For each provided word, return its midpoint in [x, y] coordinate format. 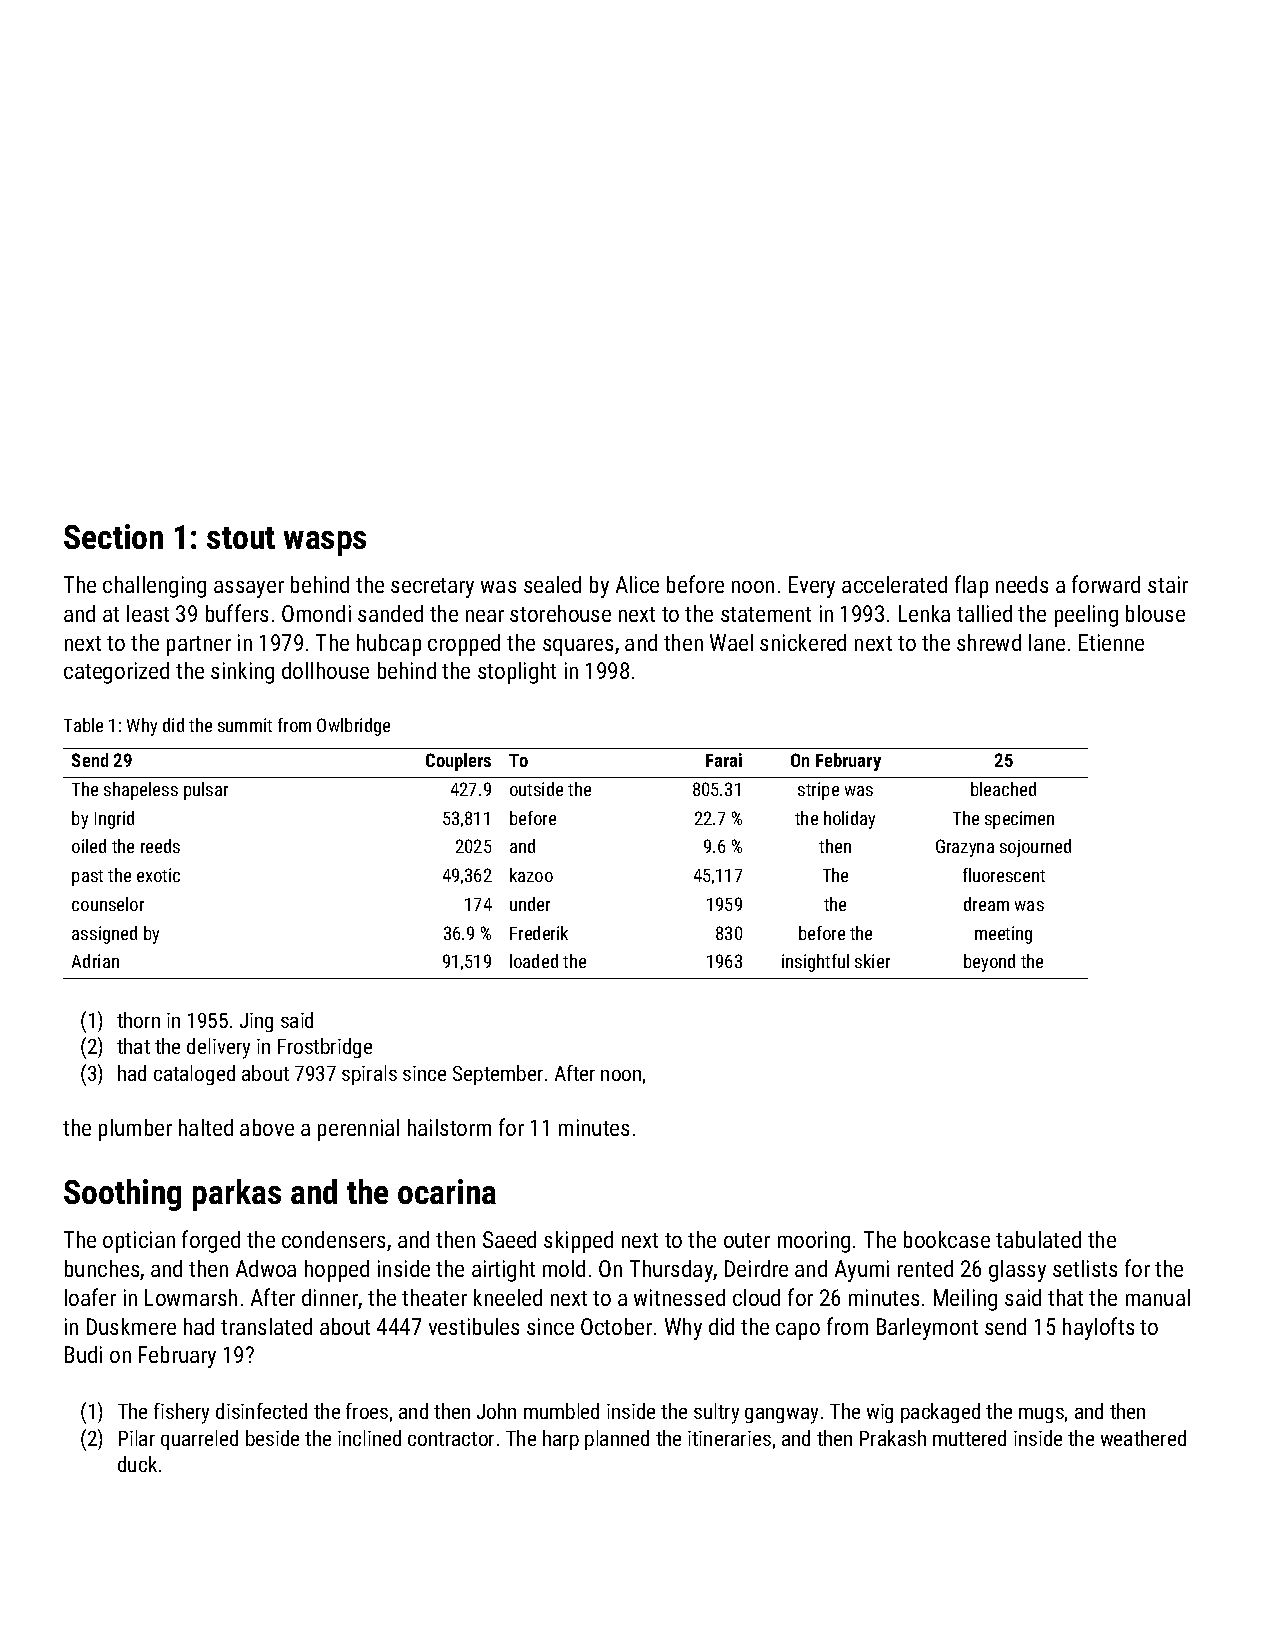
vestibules [474, 1326]
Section [113, 536]
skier [872, 961]
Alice [637, 584]
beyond [989, 963]
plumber [135, 1130]
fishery [181, 1413]
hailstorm [449, 1127]
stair [1168, 584]
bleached [1003, 789]
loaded [534, 961]
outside [536, 789]
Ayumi [862, 1271]
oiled [89, 846]
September [498, 1075]
